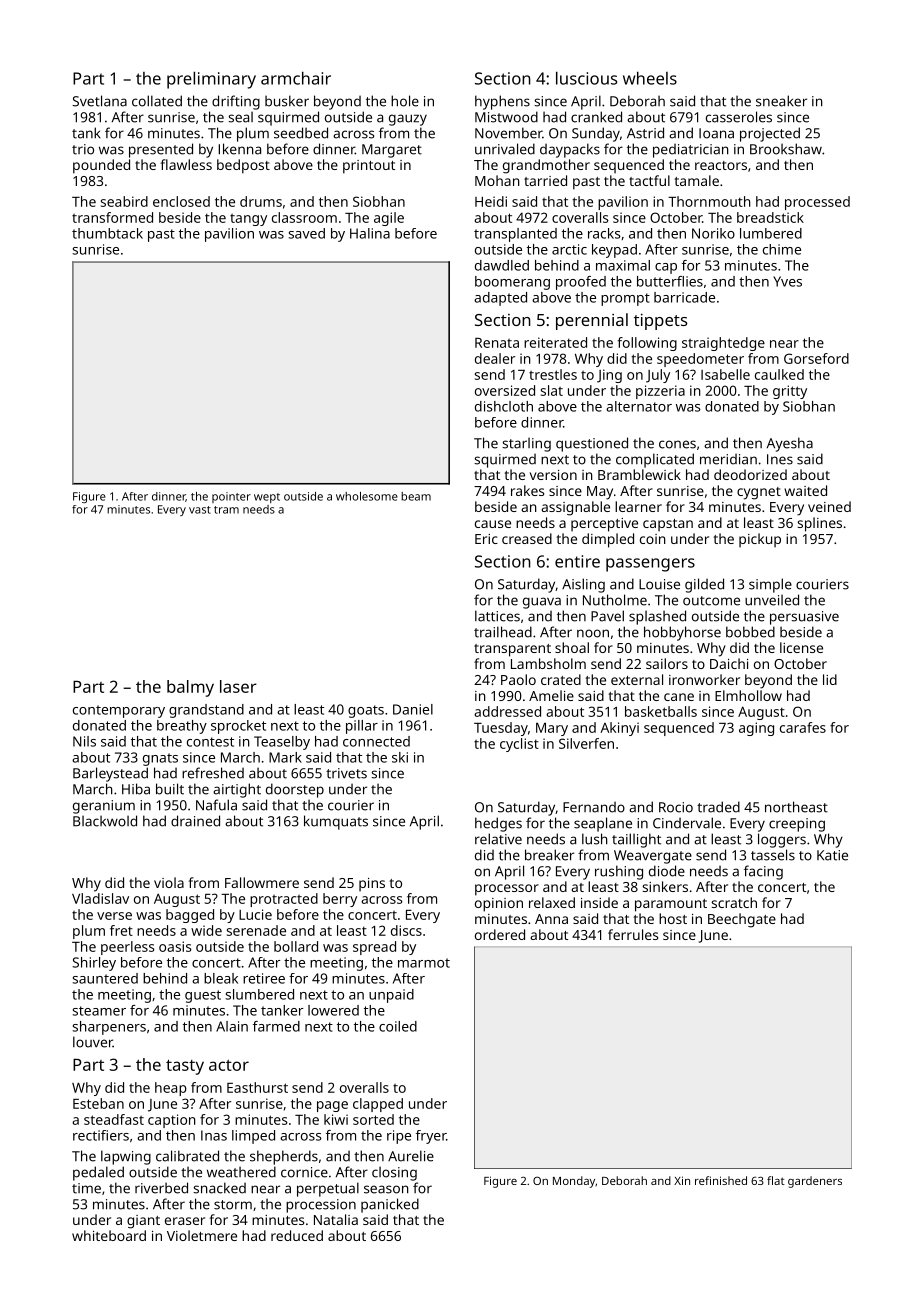  What do you see at coordinates (389, 219) in the screenshot?
I see `agile` at bounding box center [389, 219].
